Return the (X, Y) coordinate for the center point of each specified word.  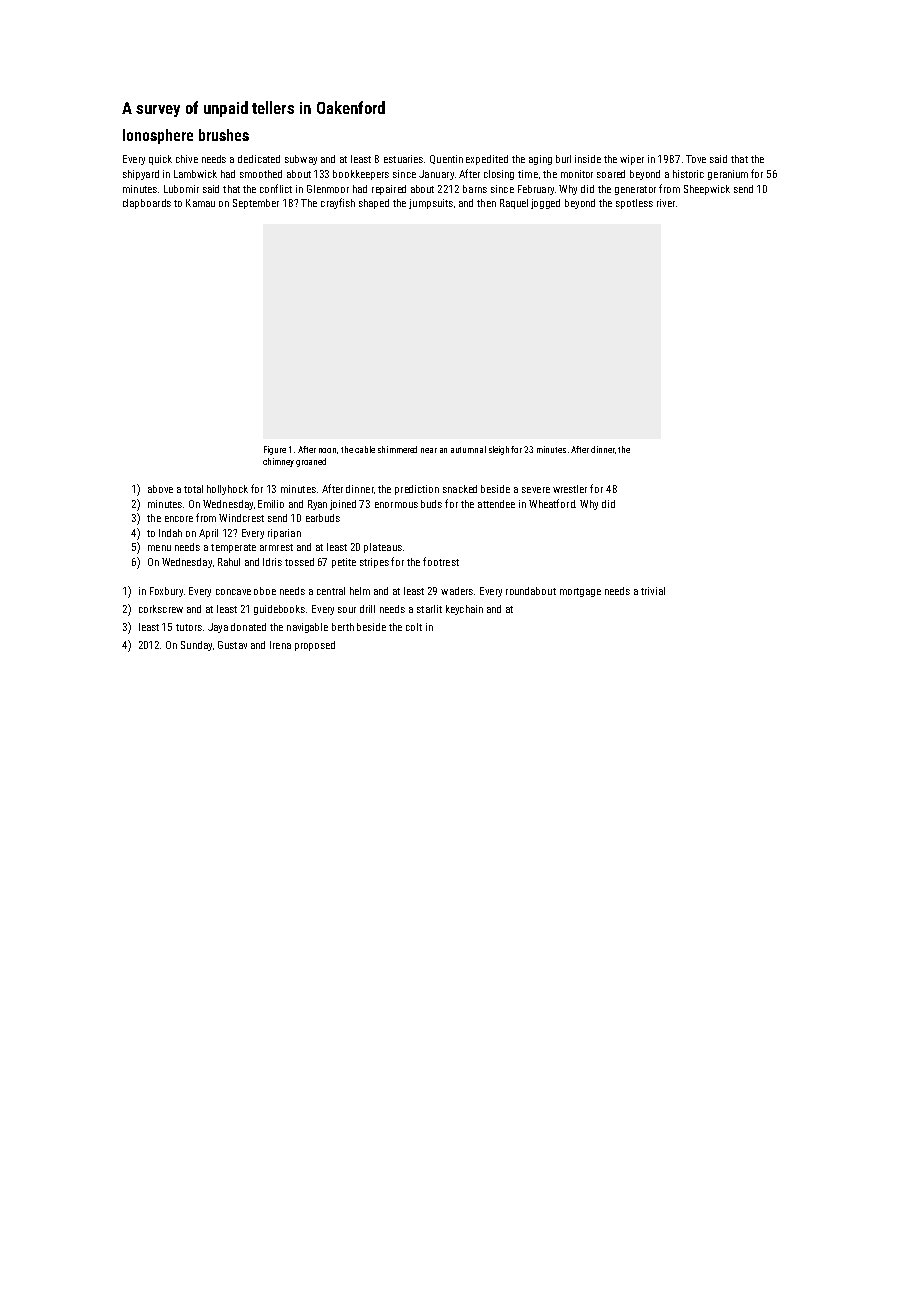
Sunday (196, 646)
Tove (696, 159)
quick (160, 160)
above (160, 489)
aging (540, 160)
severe (536, 490)
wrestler (570, 489)
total (193, 489)
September (256, 204)
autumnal (468, 449)
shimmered (397, 449)
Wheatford (552, 503)
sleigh (499, 450)
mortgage (580, 592)
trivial (653, 591)
